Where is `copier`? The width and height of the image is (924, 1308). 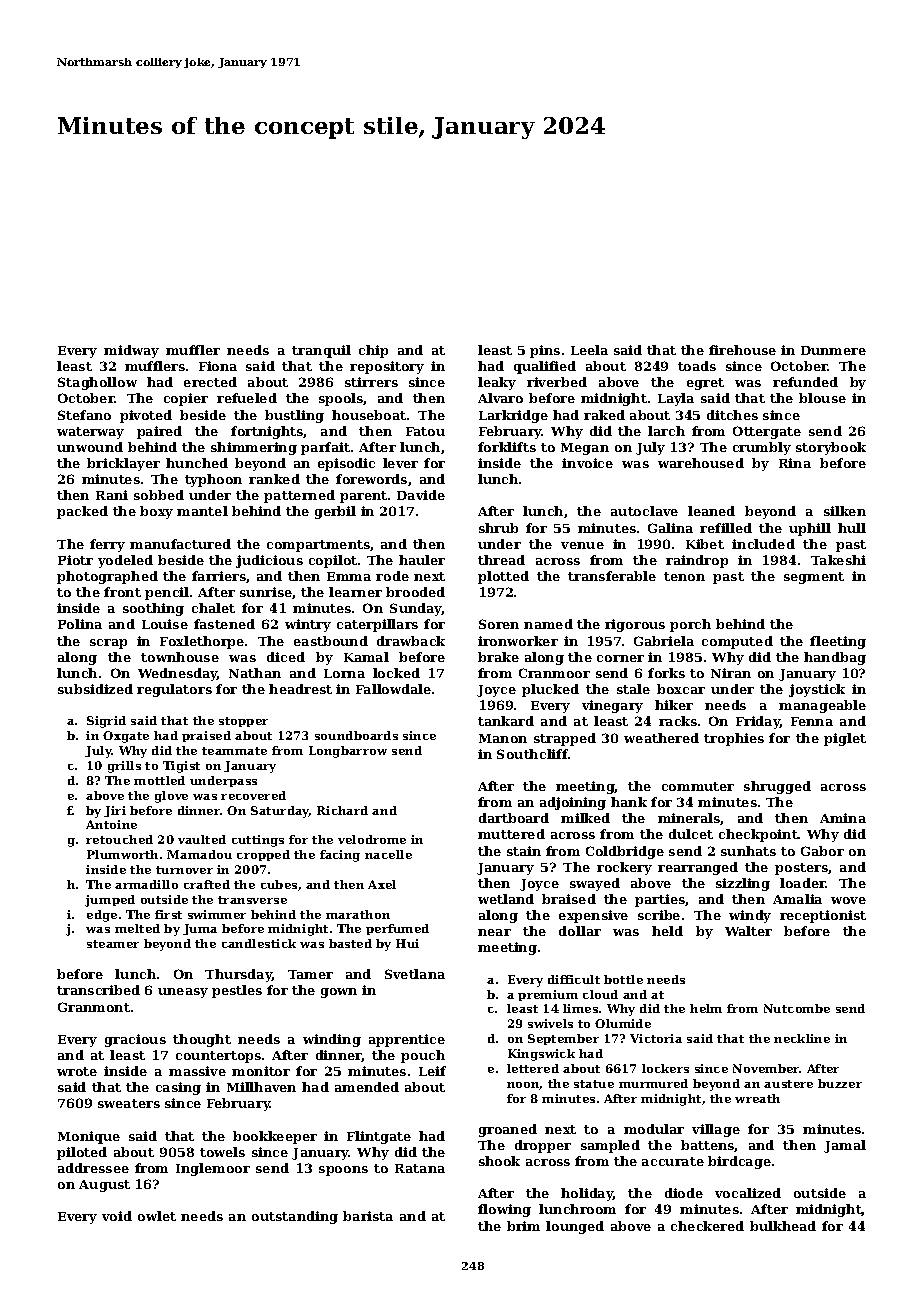 copier is located at coordinates (186, 399).
